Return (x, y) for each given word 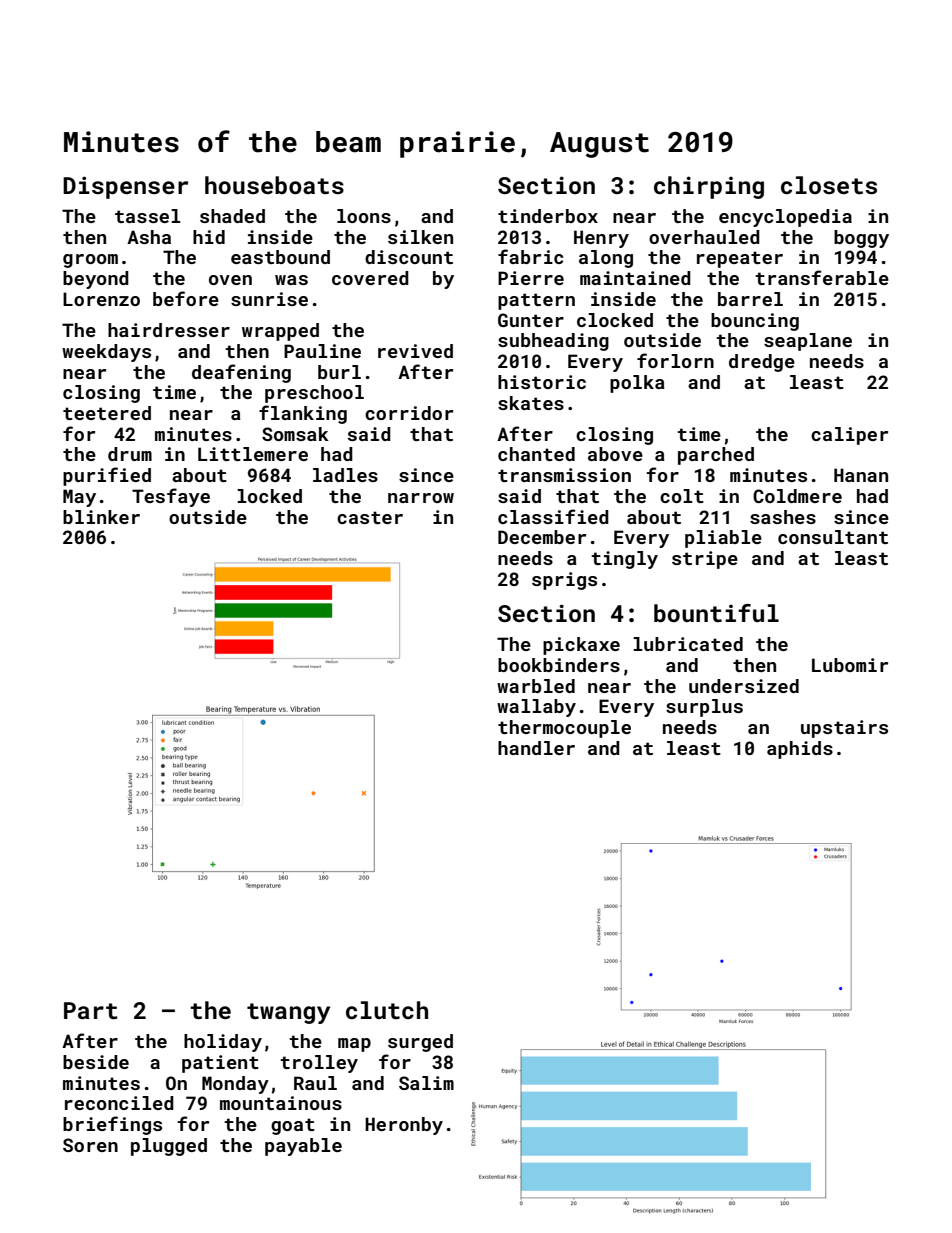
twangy (288, 1013)
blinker (101, 517)
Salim (426, 1083)
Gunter (531, 320)
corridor (409, 413)
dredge (762, 363)
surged (420, 1043)
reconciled (119, 1103)
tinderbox (548, 216)
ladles (345, 475)
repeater (740, 259)
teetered (107, 413)
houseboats (274, 185)
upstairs (844, 729)
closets (829, 185)
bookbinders (559, 665)
